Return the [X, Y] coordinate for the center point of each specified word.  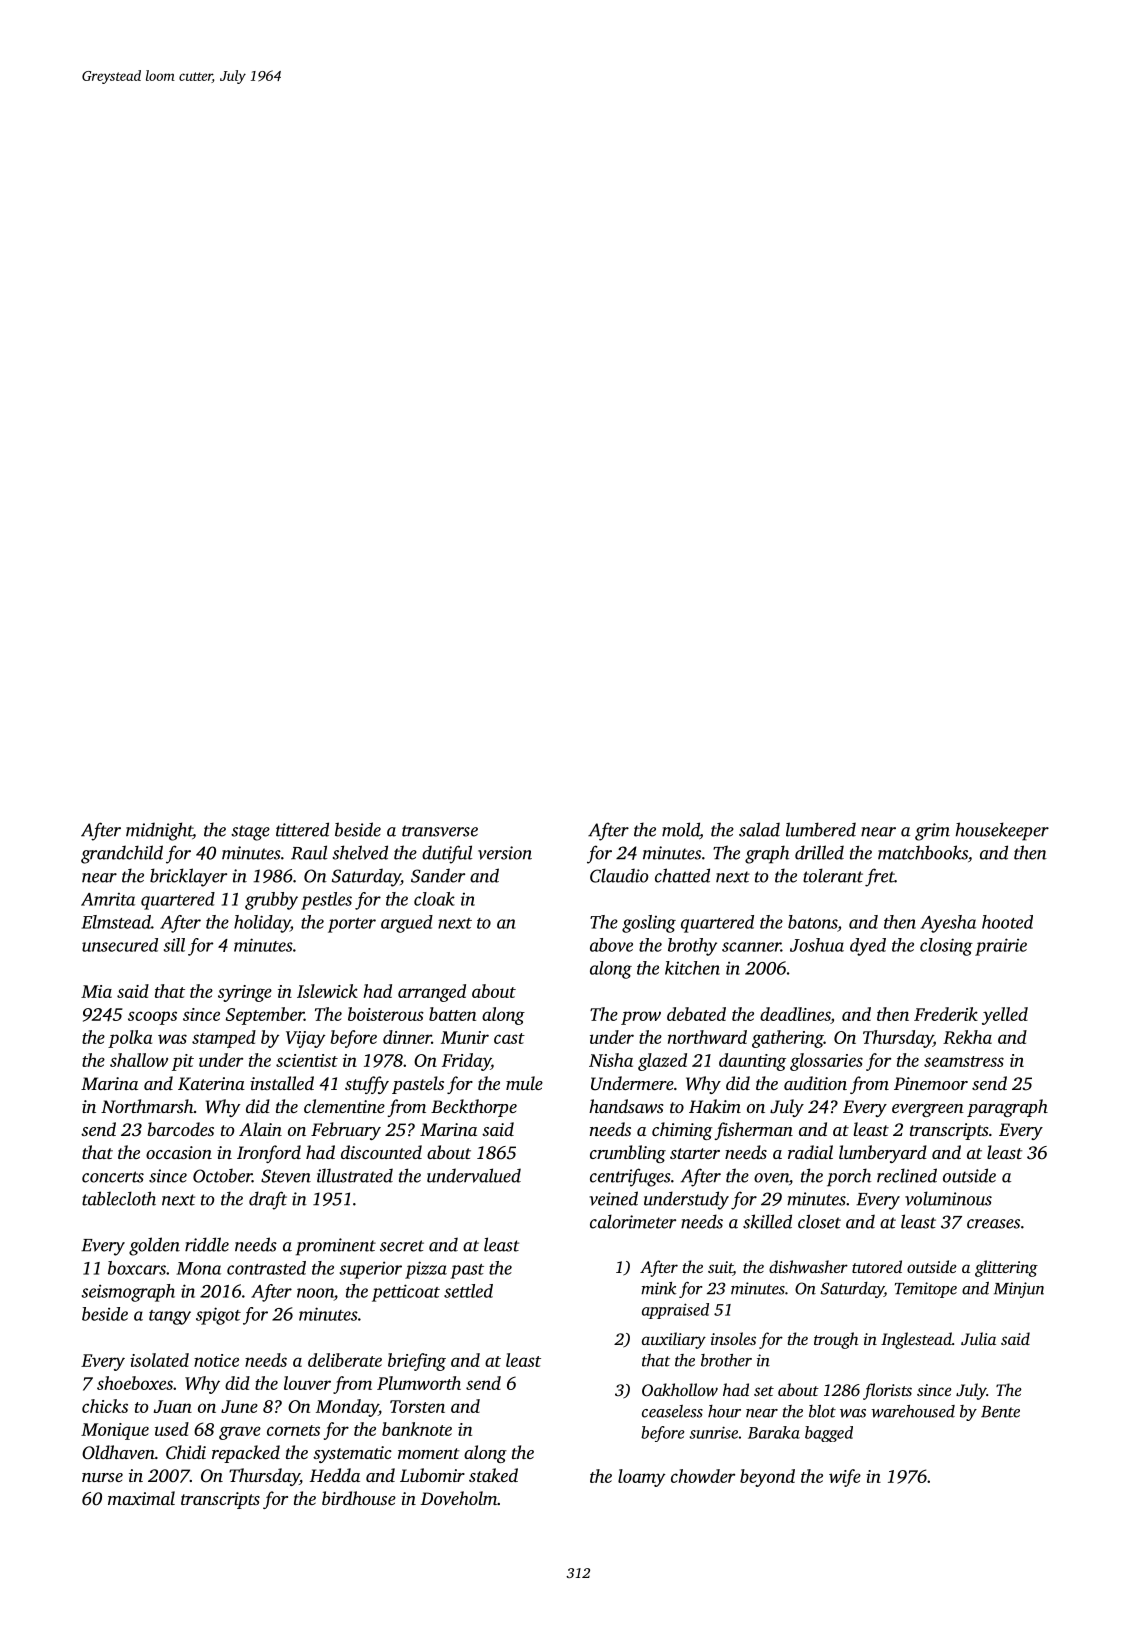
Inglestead [916, 1340]
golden [154, 1246]
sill [174, 945]
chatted [682, 875]
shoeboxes [135, 1383]
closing [946, 947]
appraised [675, 1311]
